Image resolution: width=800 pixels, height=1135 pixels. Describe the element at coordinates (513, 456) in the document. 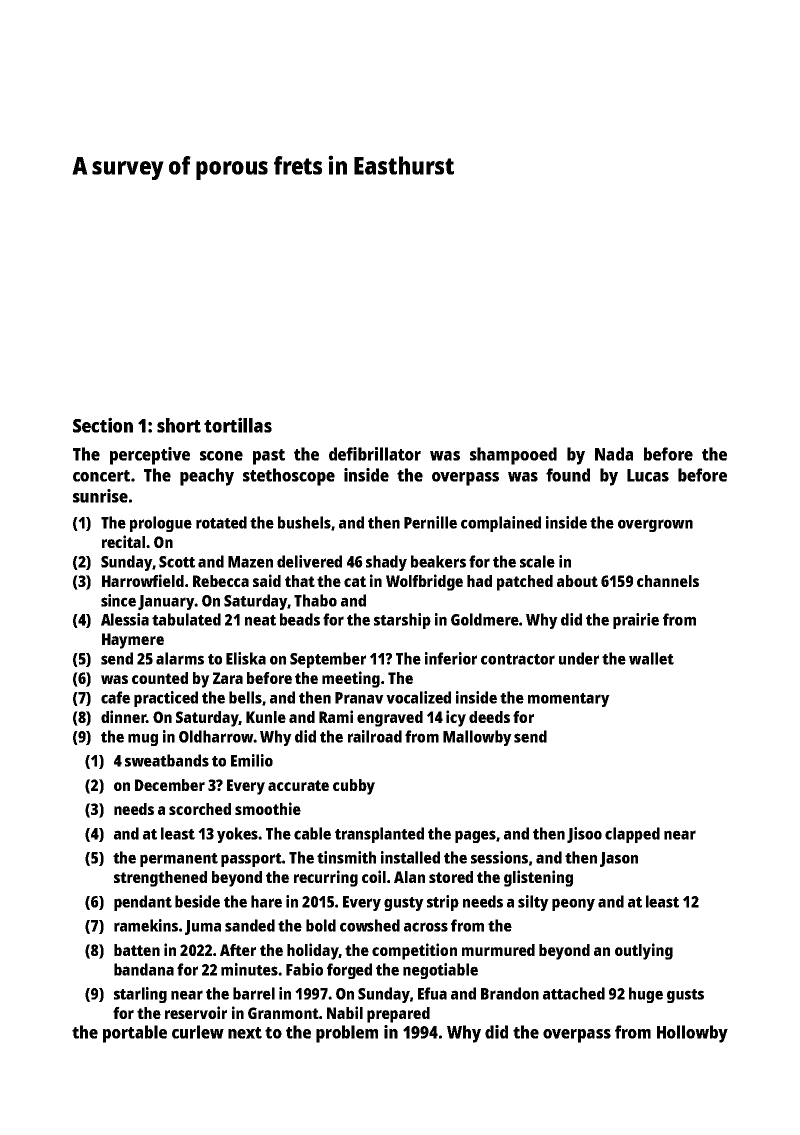

I see `shampooed` at that location.
